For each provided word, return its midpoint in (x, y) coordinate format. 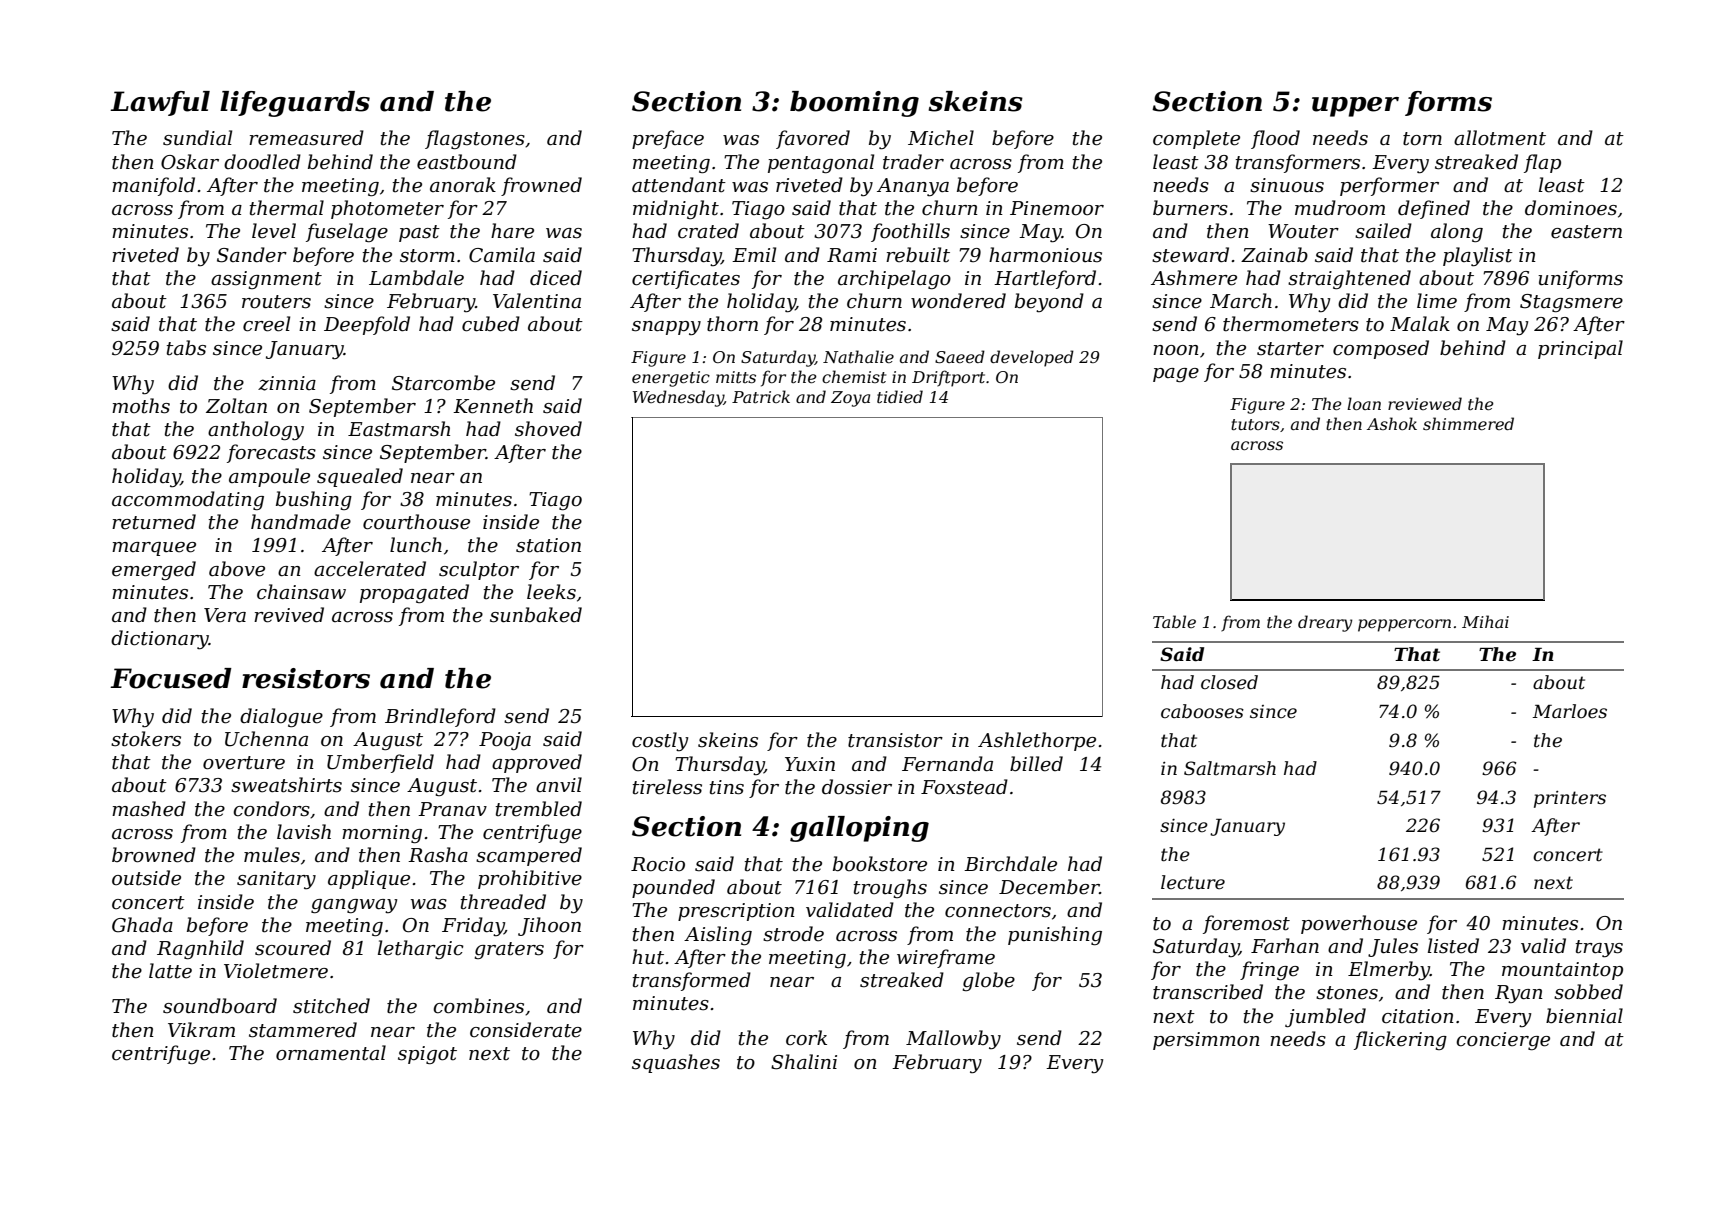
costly (660, 742)
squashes (676, 1063)
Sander (252, 255)
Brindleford (440, 717)
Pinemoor (1057, 208)
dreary (1325, 623)
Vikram (201, 1030)
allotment (1500, 138)
